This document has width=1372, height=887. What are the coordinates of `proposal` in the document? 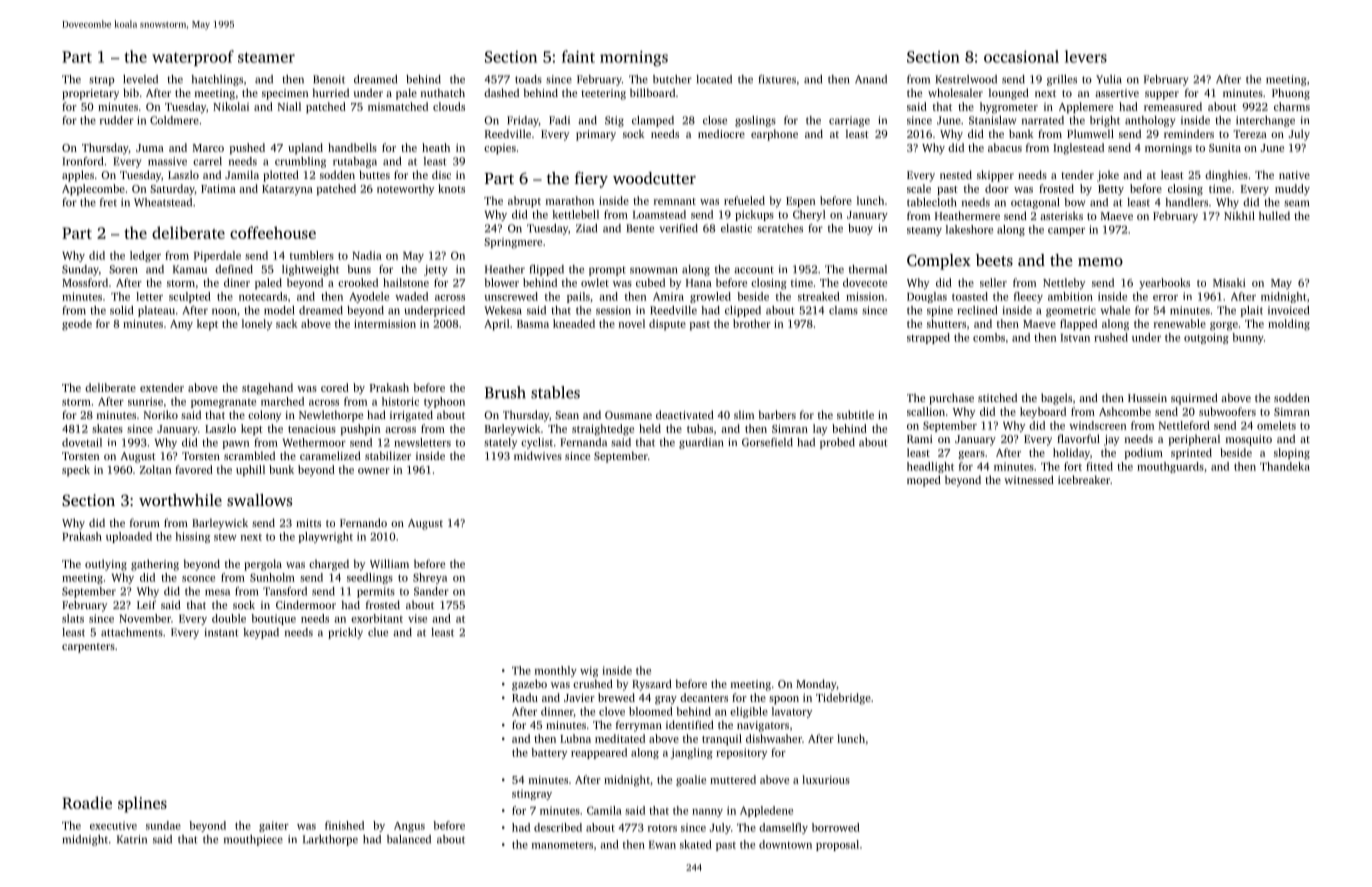 It's located at (837, 845).
